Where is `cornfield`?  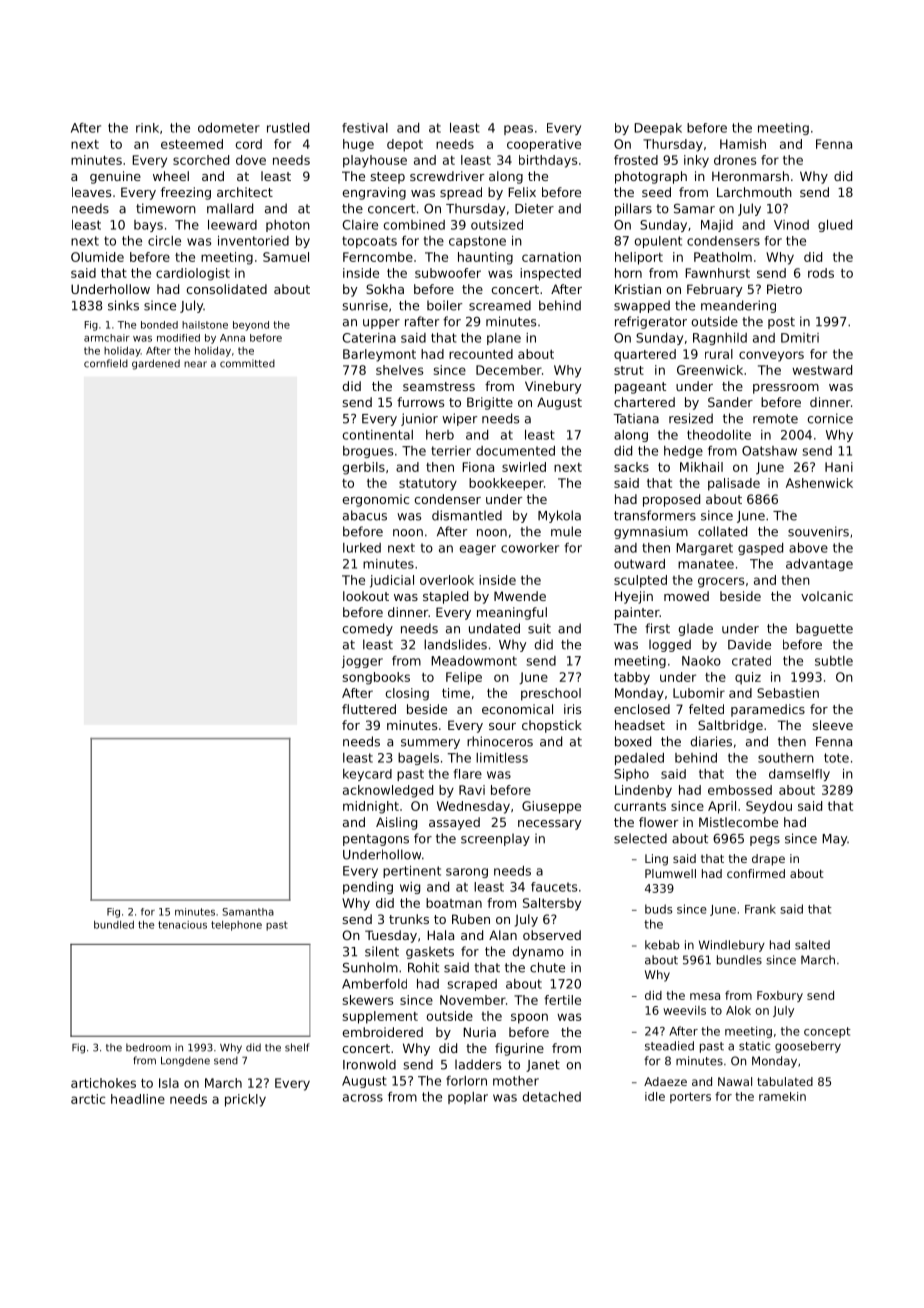
cornfield is located at coordinates (106, 363).
